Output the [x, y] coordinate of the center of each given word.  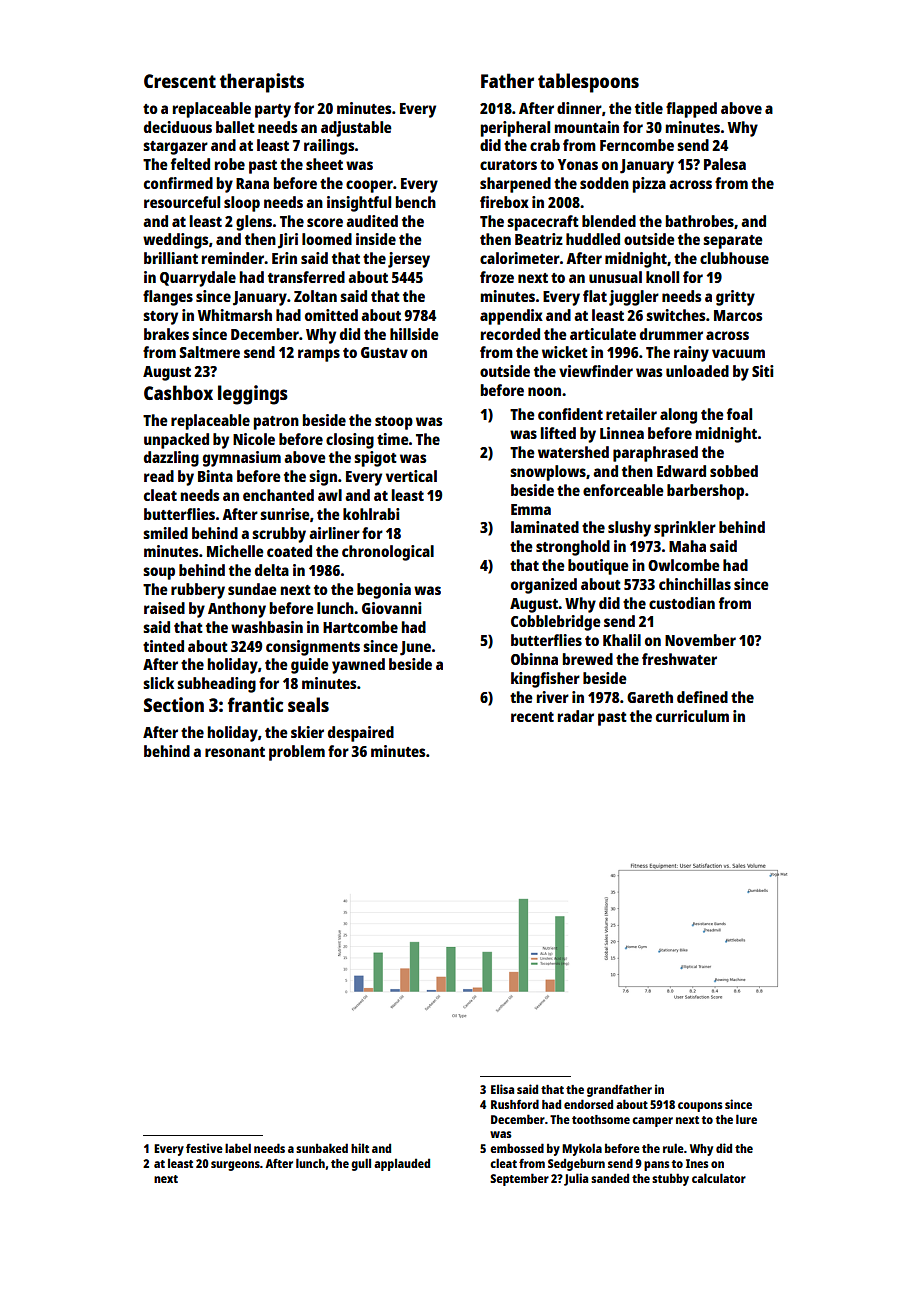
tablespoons [588, 83]
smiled [165, 533]
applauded [402, 1164]
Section [174, 704]
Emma [531, 509]
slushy [629, 529]
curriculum [692, 716]
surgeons [235, 1166]
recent [532, 717]
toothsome [601, 1119]
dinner [579, 108]
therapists [262, 83]
